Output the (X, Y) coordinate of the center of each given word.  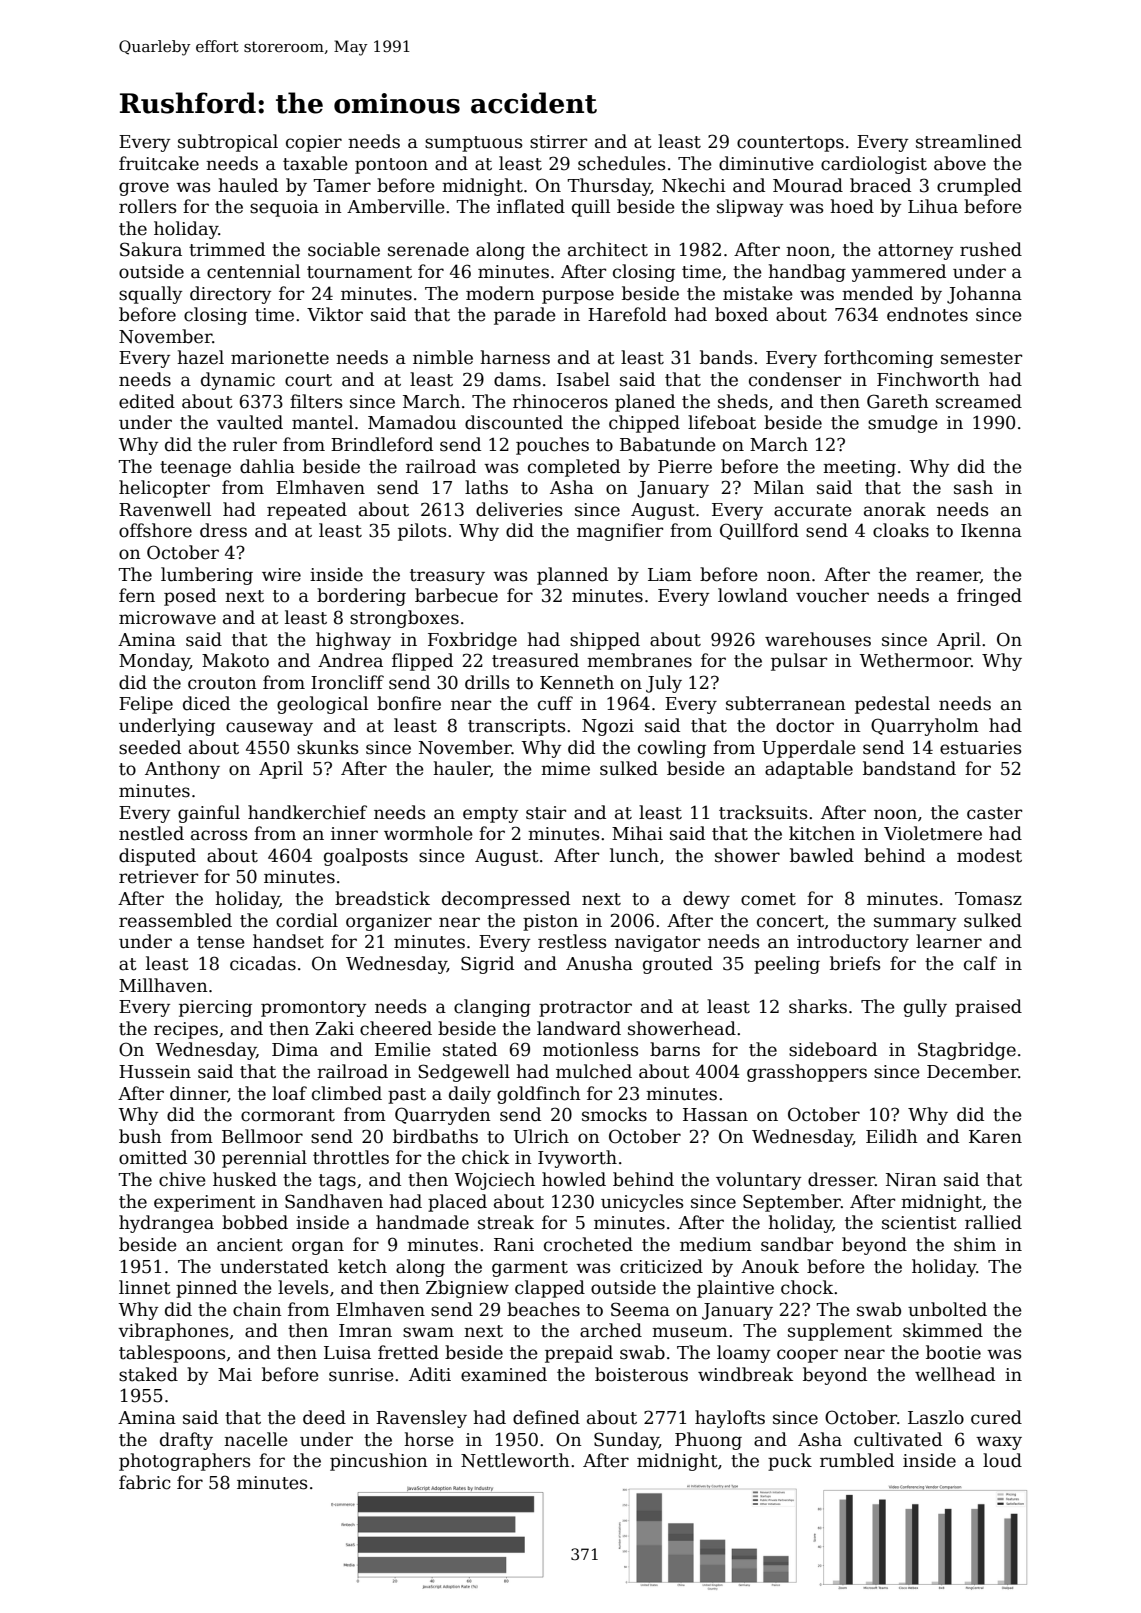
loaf (289, 1093)
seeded (150, 747)
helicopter (164, 489)
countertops (790, 144)
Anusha (599, 963)
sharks (818, 1006)
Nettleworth (515, 1460)
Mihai (637, 833)
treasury (447, 577)
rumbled (857, 1460)
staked (148, 1374)
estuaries (981, 748)
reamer (948, 576)
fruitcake (159, 163)
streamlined (969, 141)
